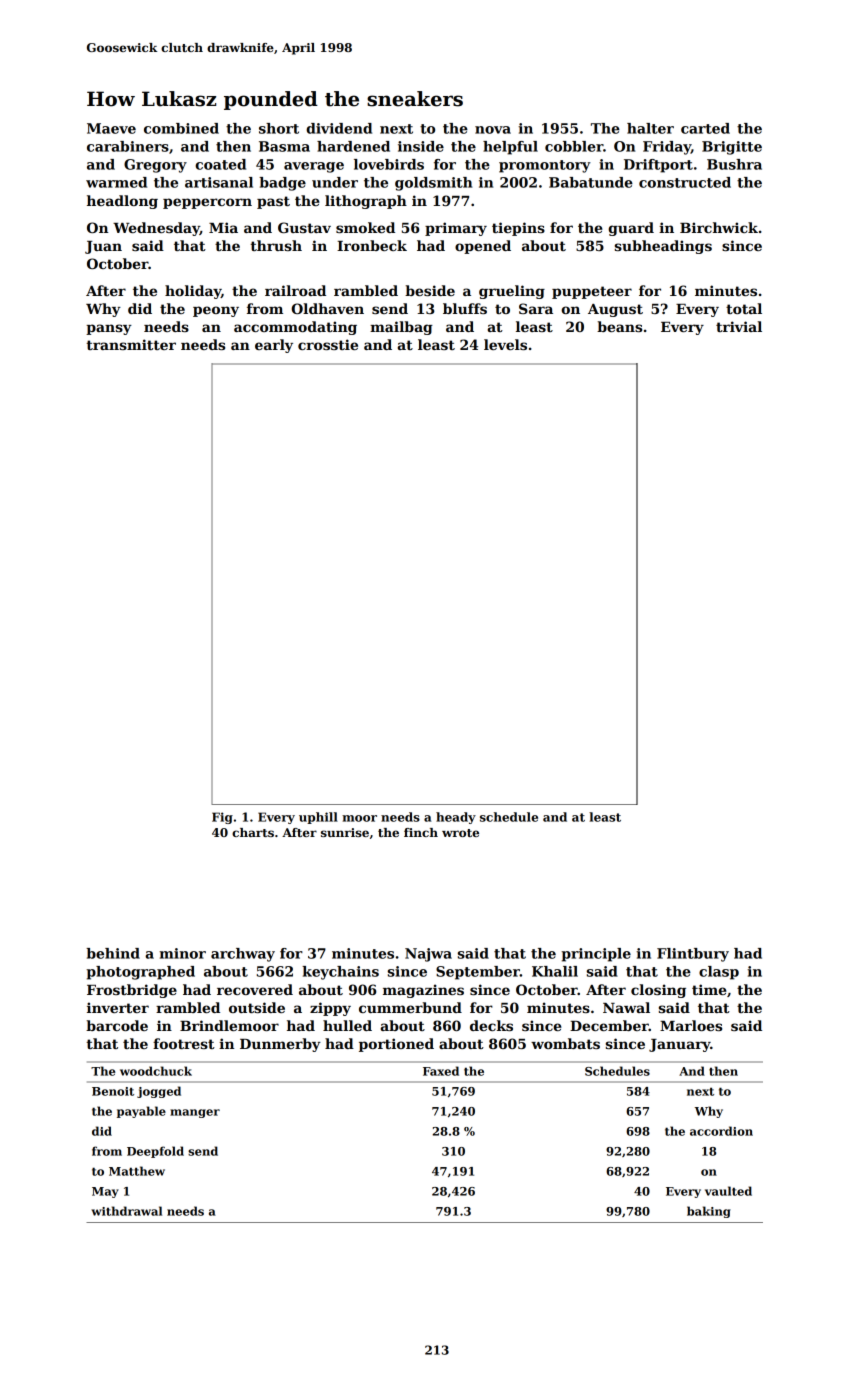  I want to click on Mia, so click(223, 227).
